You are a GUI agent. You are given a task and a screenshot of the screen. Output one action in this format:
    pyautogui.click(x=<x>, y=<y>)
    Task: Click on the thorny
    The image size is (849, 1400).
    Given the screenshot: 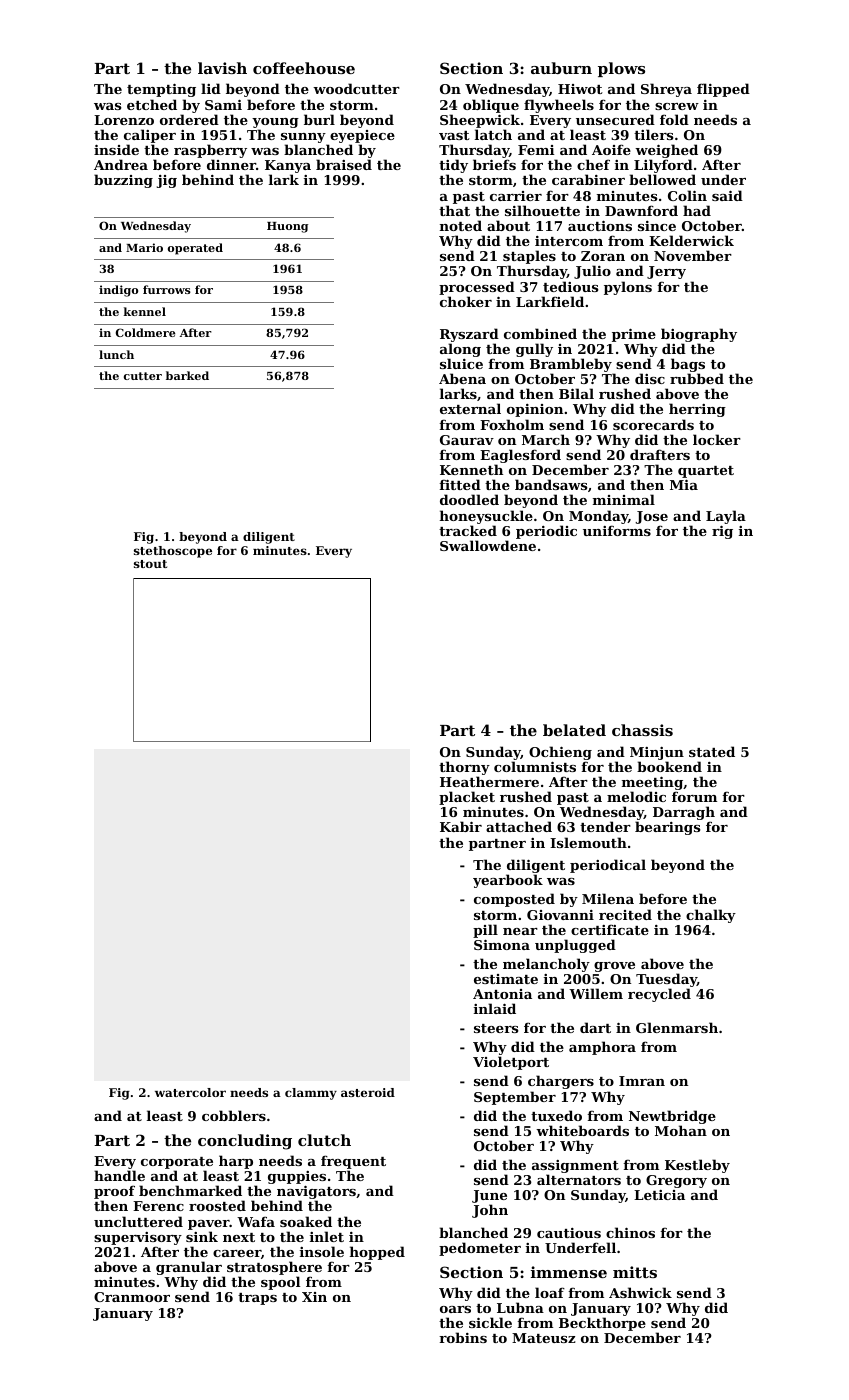 What is the action you would take?
    pyautogui.click(x=464, y=768)
